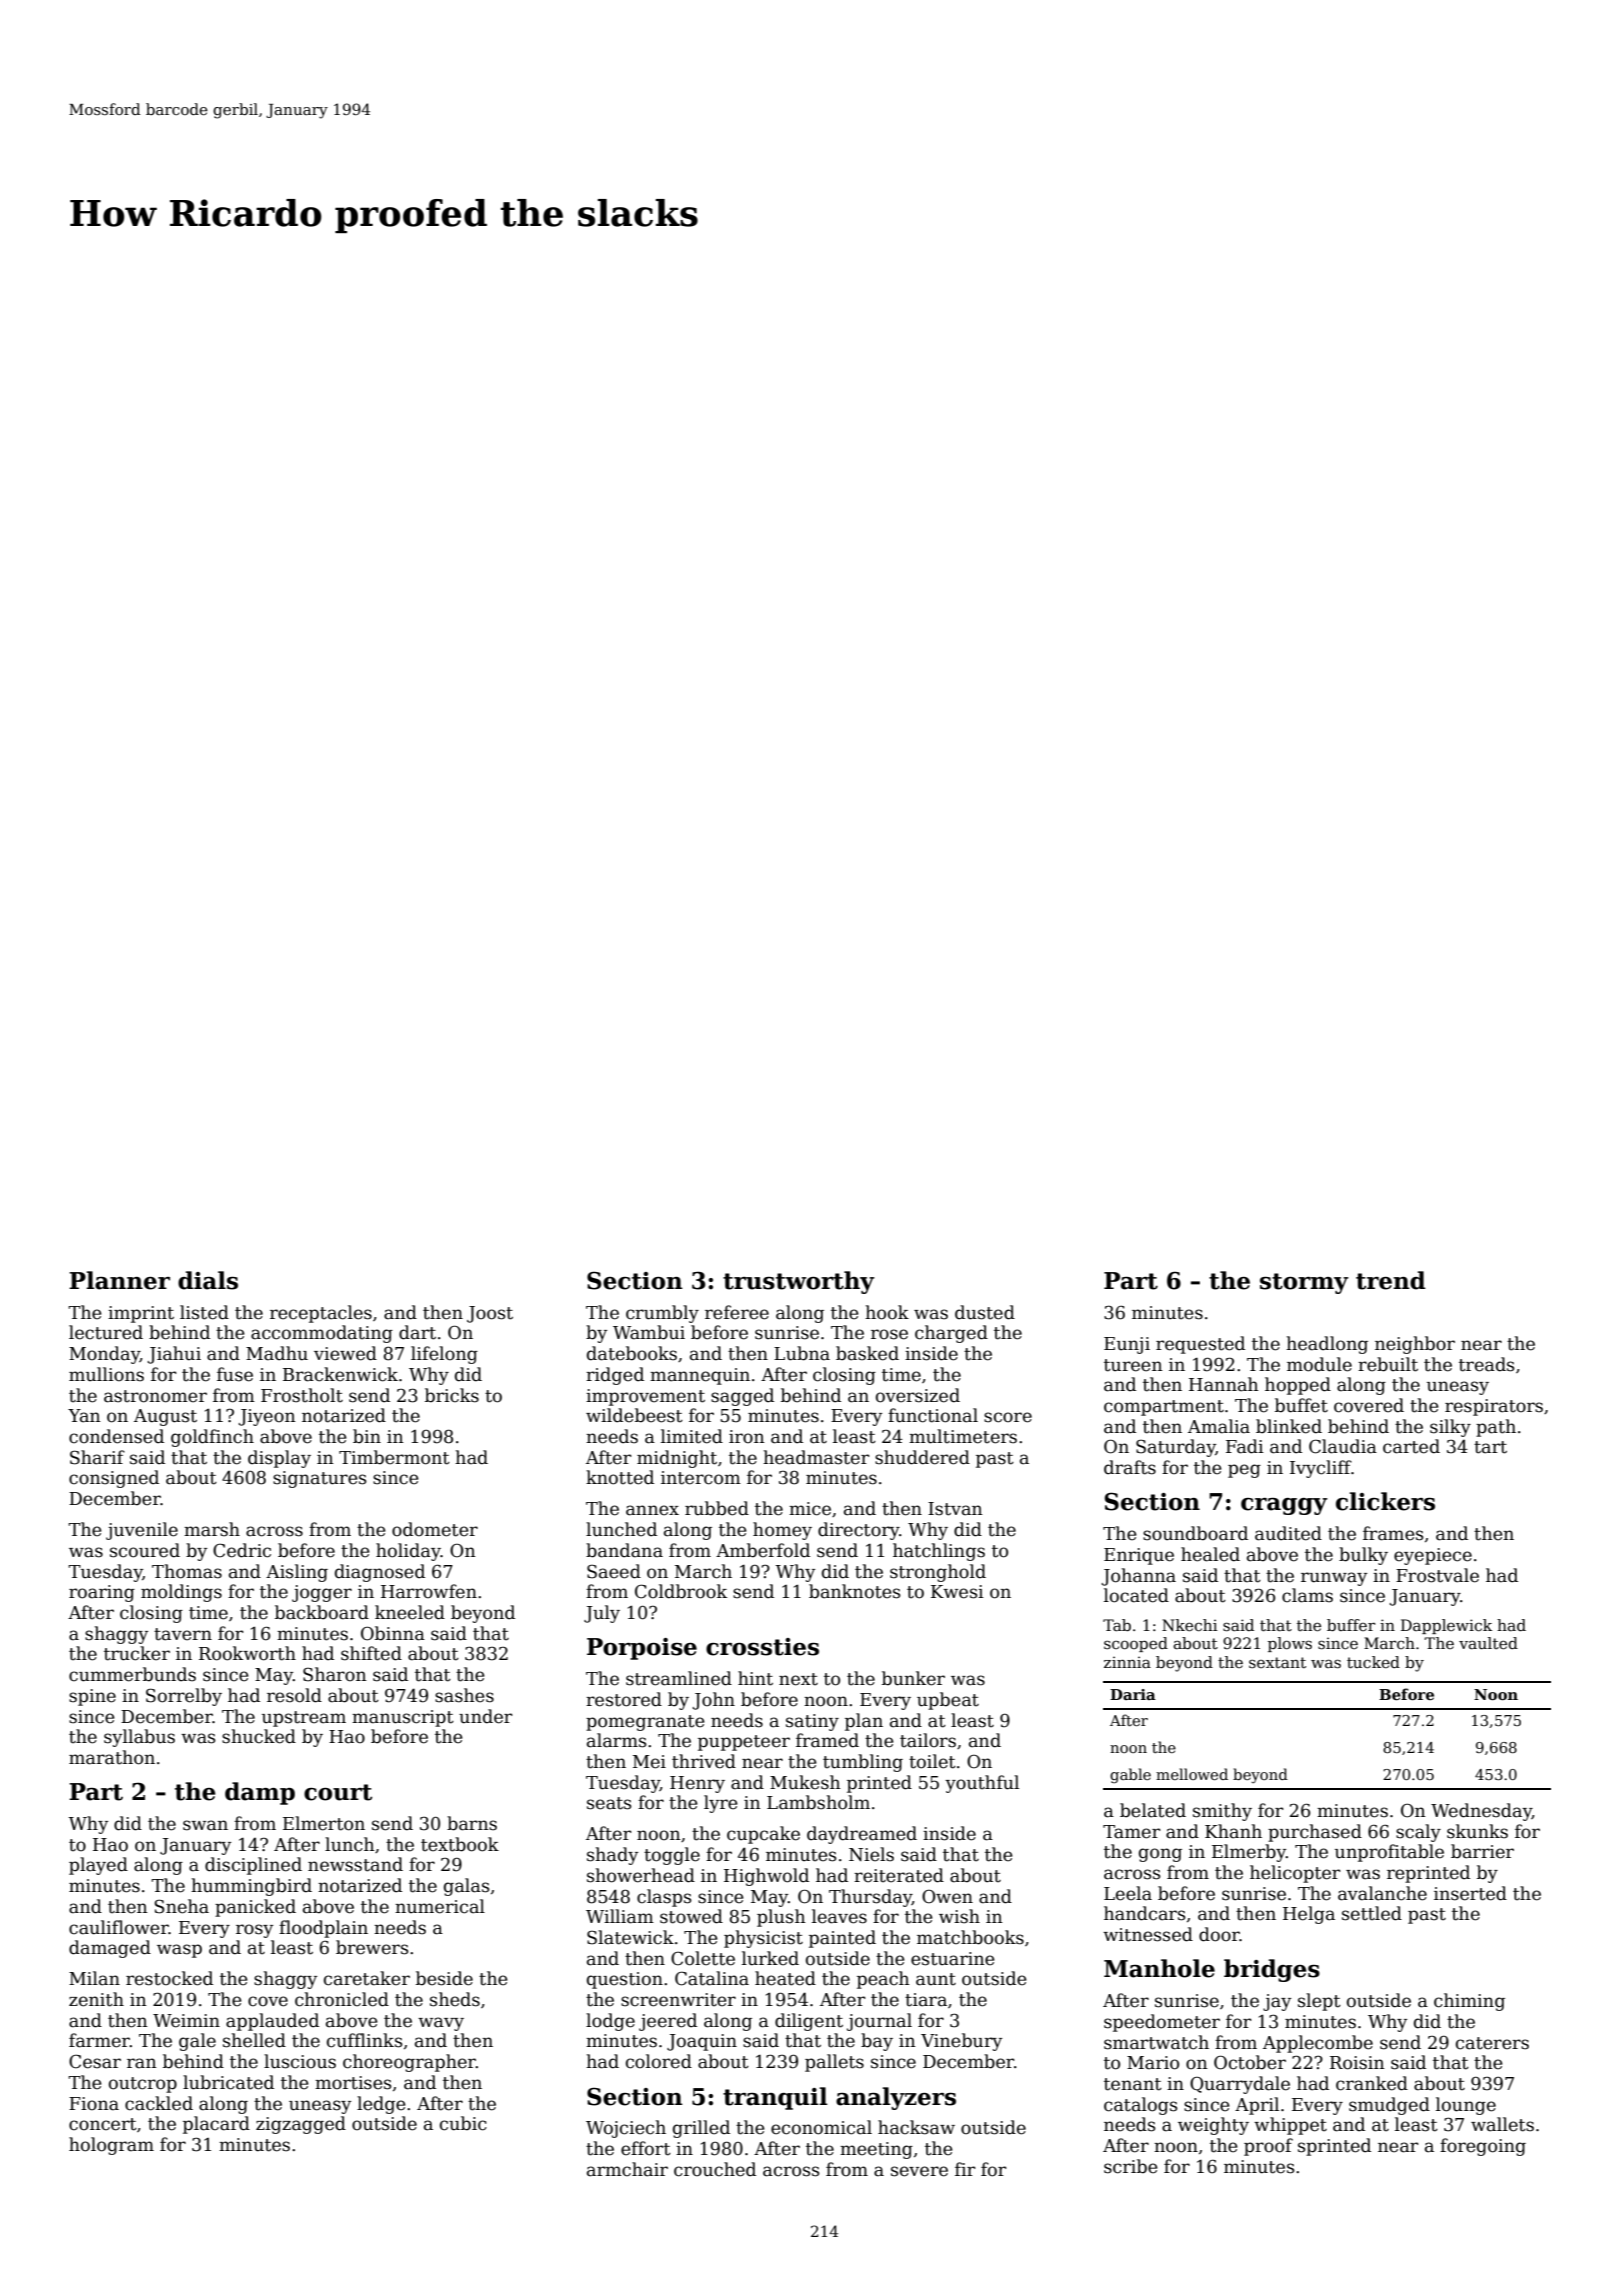  Describe the element at coordinates (1492, 2043) in the page. I see `caterers` at that location.
